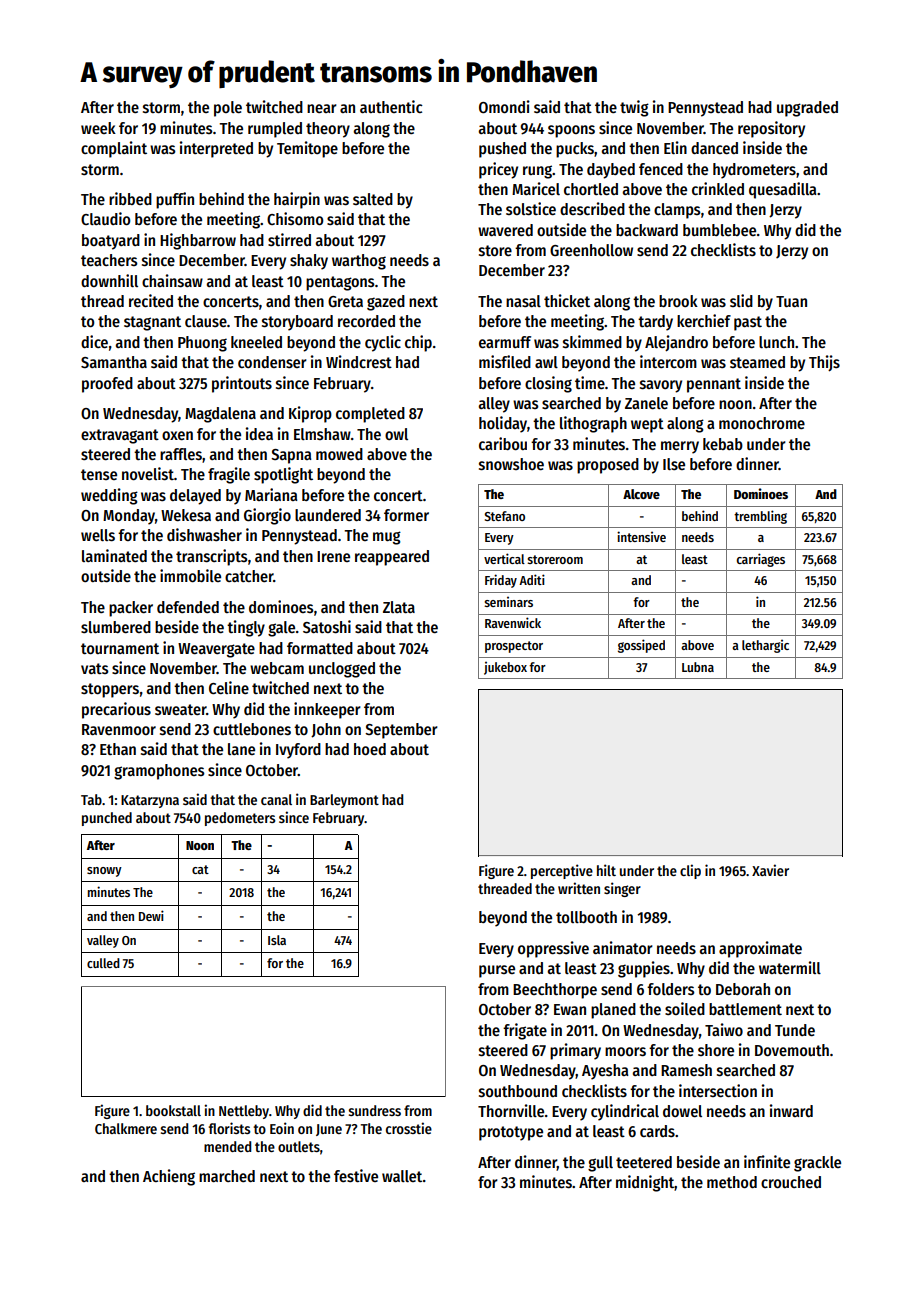 The height and width of the image is (1308, 924). What do you see at coordinates (770, 870) in the image?
I see `Xavier` at bounding box center [770, 870].
